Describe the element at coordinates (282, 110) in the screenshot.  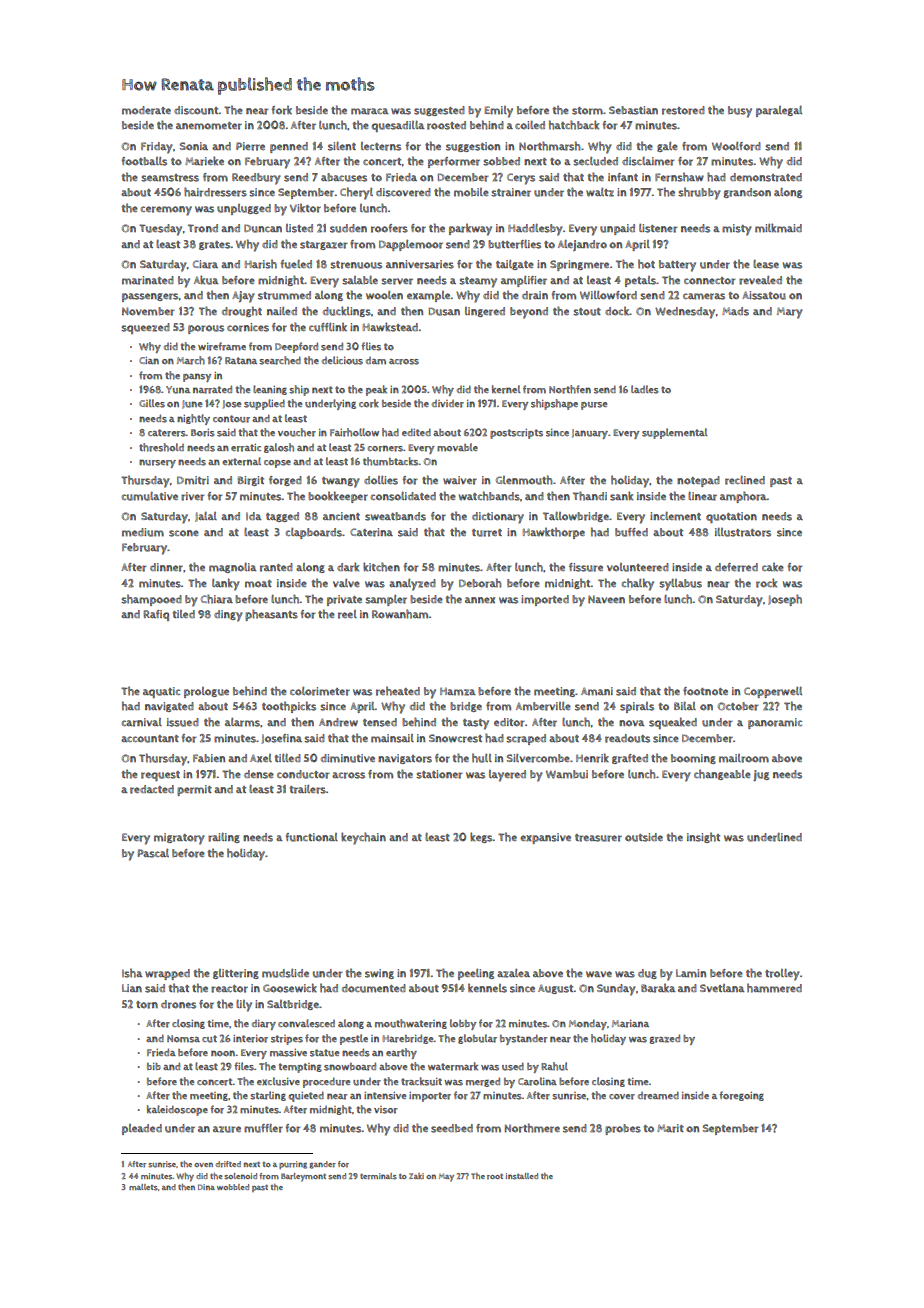
I see `fork` at that location.
